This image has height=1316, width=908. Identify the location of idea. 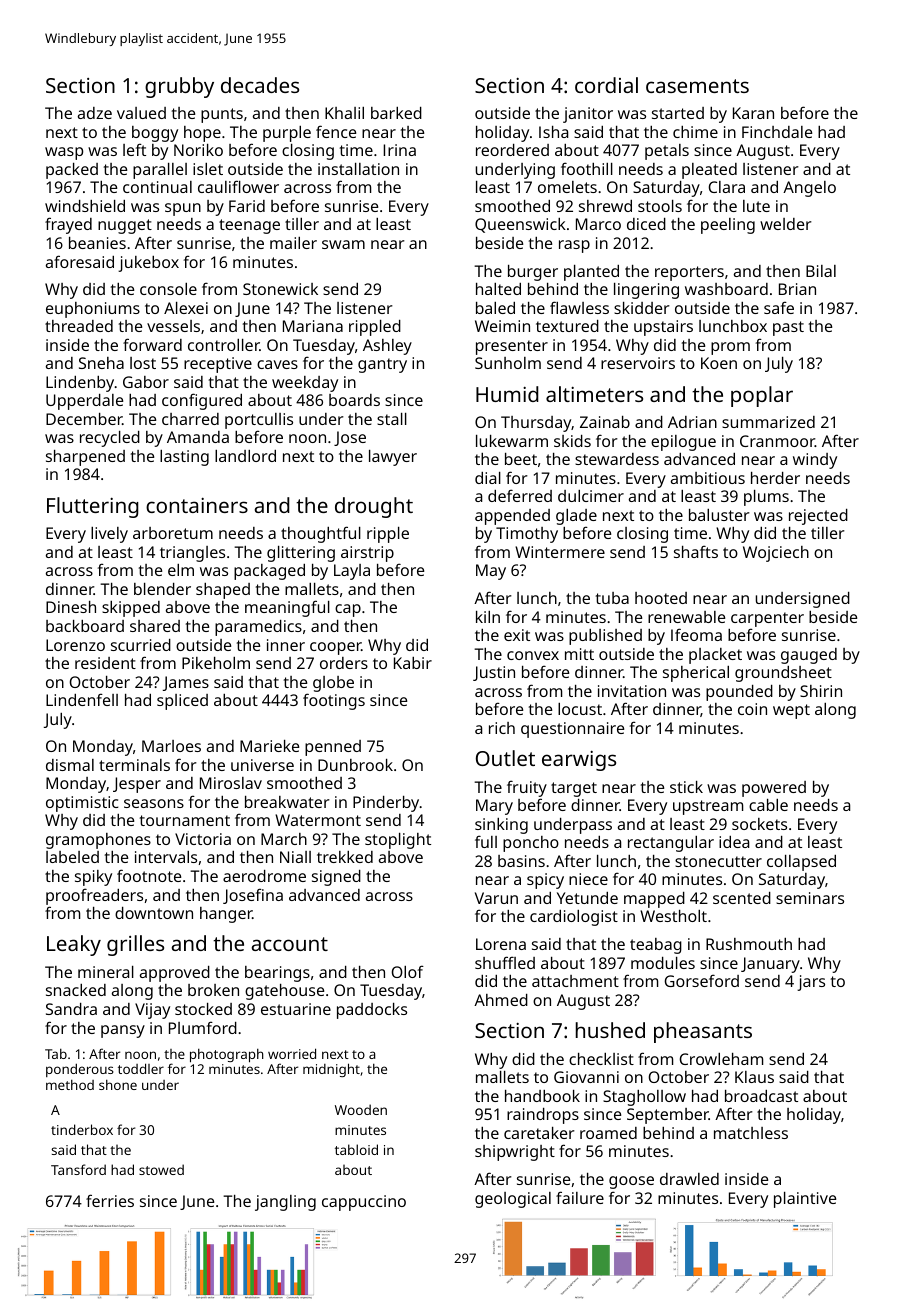
(734, 842).
